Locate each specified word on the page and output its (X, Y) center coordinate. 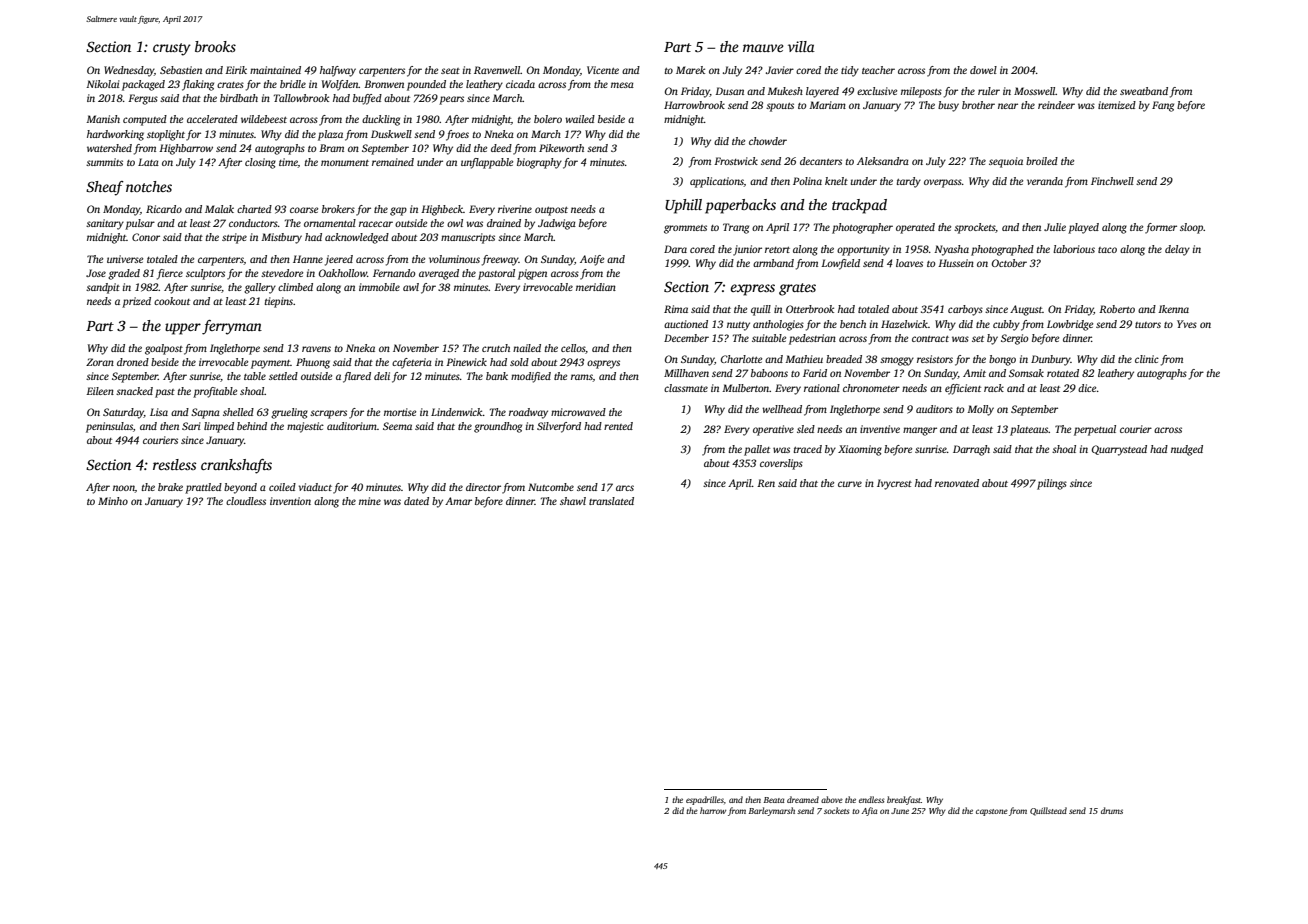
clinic (1147, 359)
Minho (113, 501)
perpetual (1095, 430)
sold (519, 362)
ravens (316, 349)
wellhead (782, 409)
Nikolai (103, 84)
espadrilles (705, 800)
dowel (983, 70)
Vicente (603, 70)
